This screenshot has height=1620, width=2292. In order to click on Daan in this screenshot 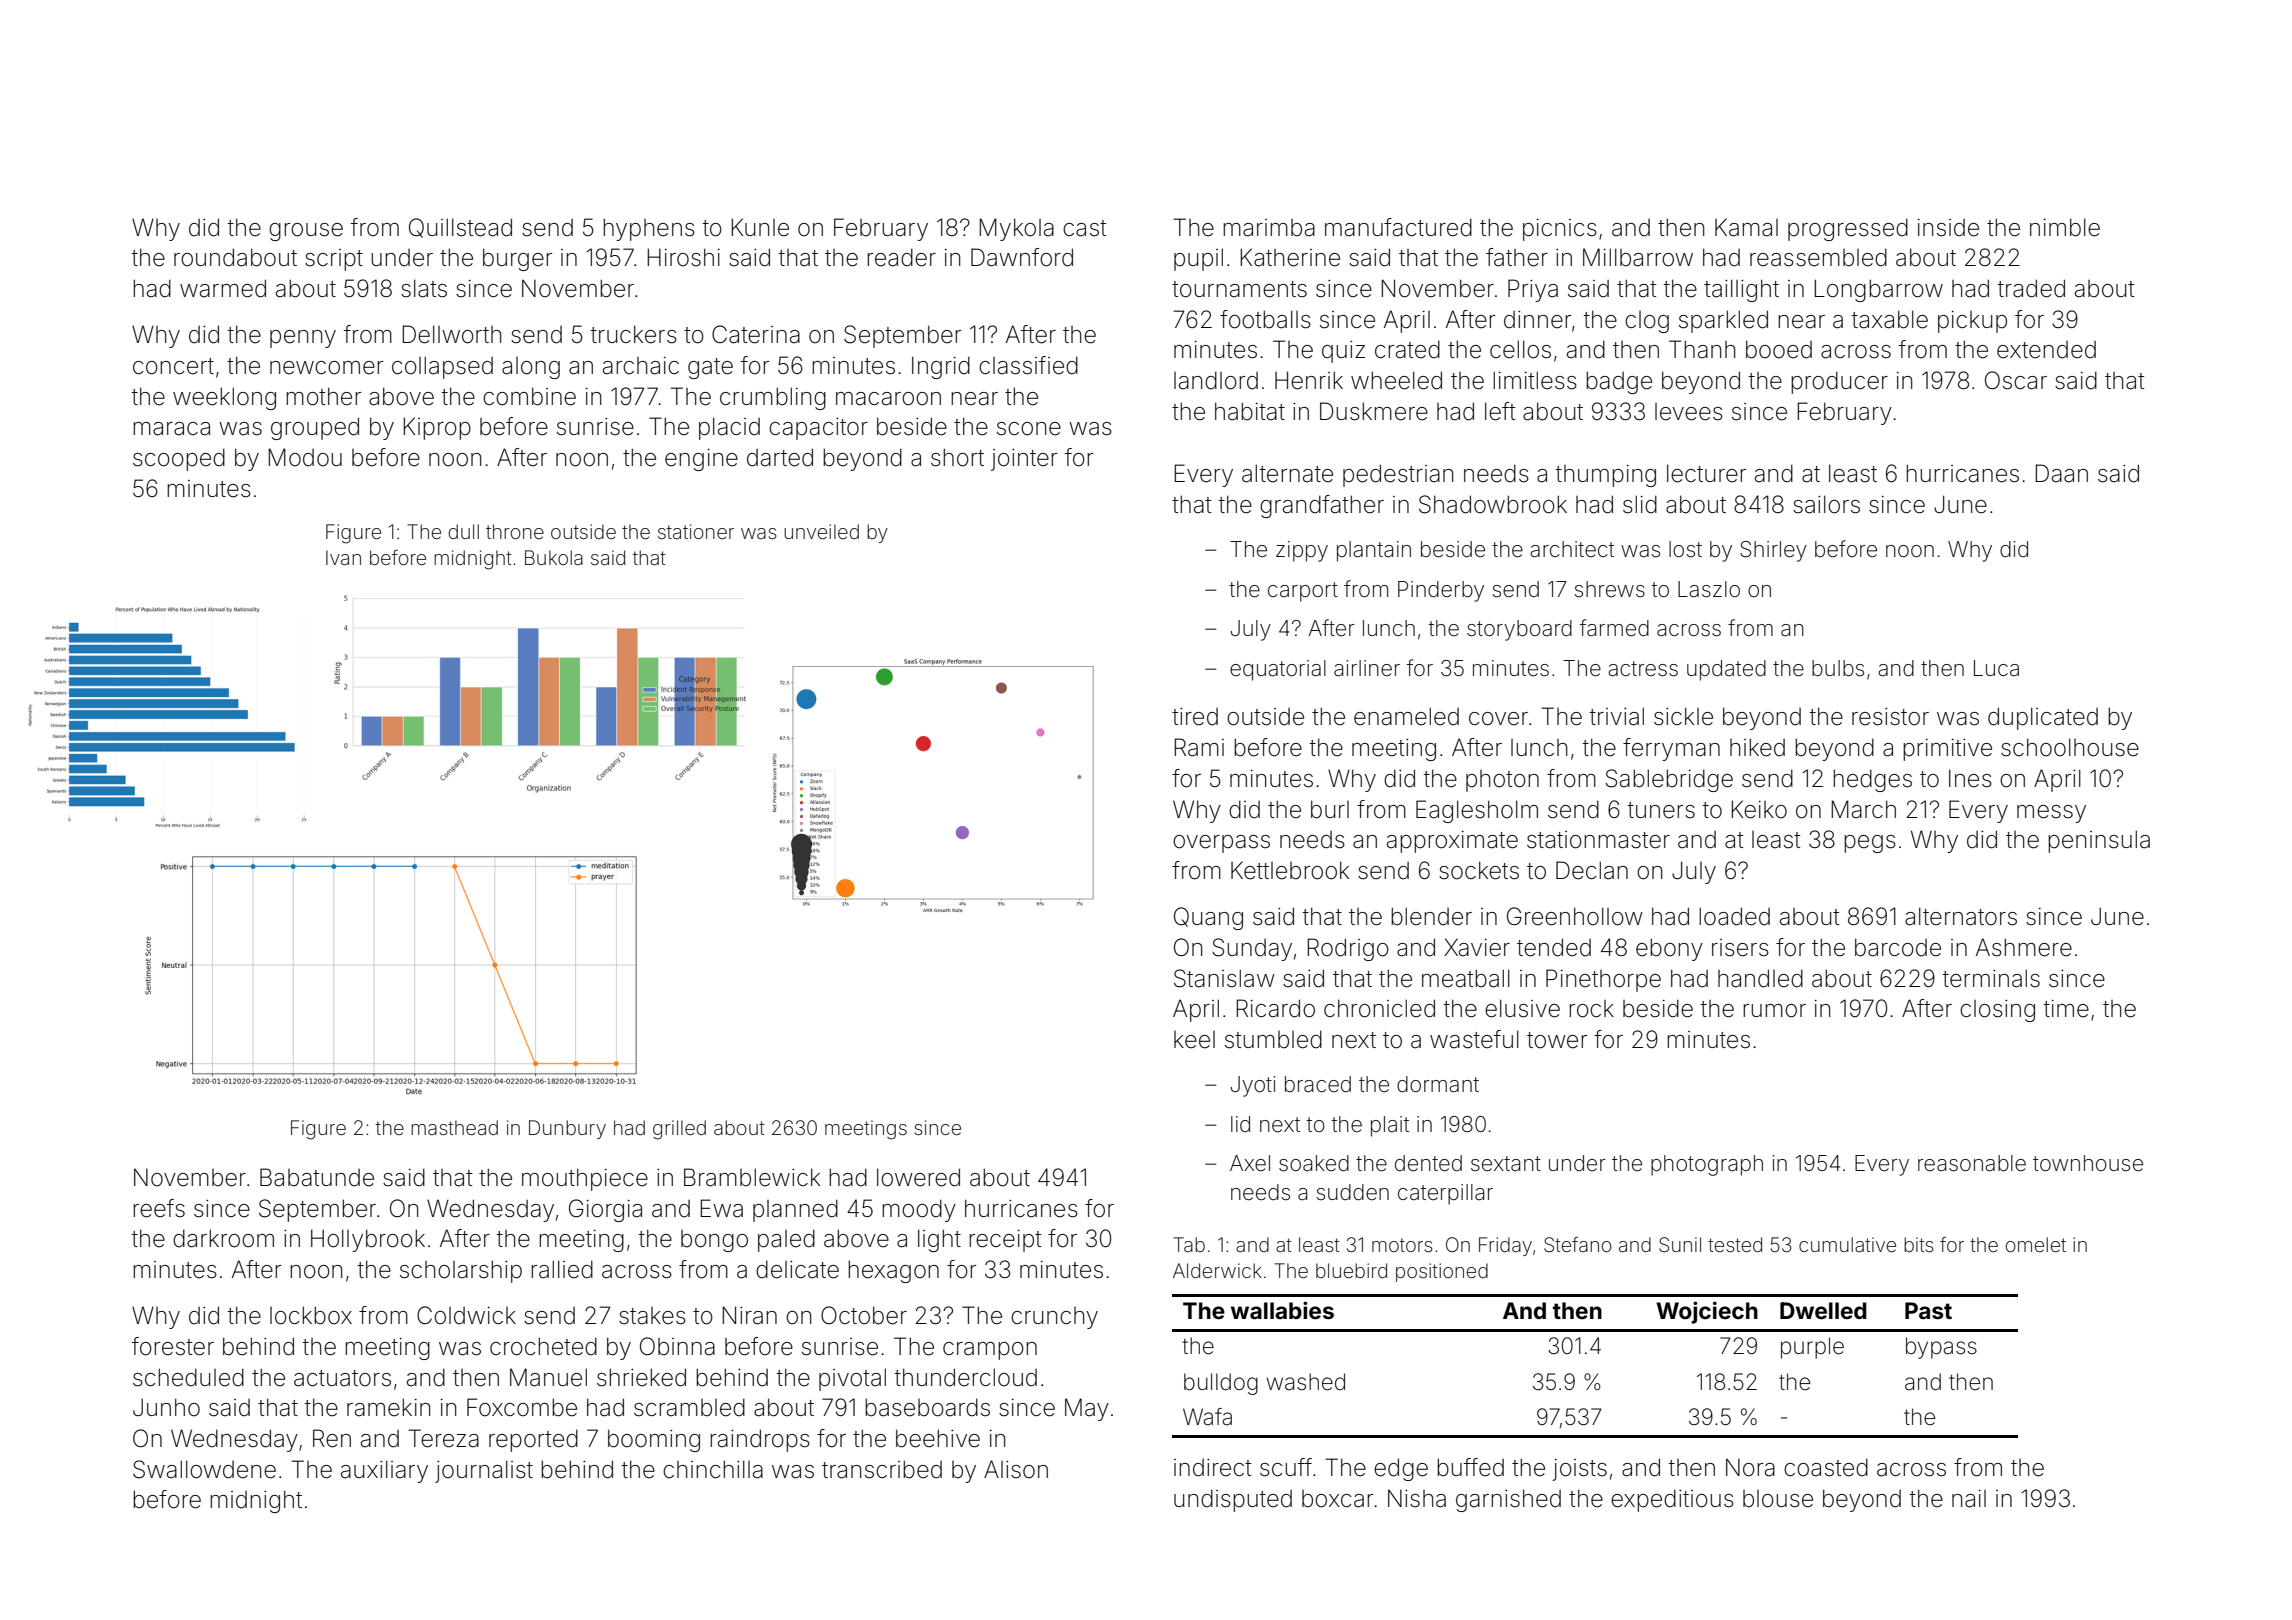, I will do `click(2061, 473)`.
